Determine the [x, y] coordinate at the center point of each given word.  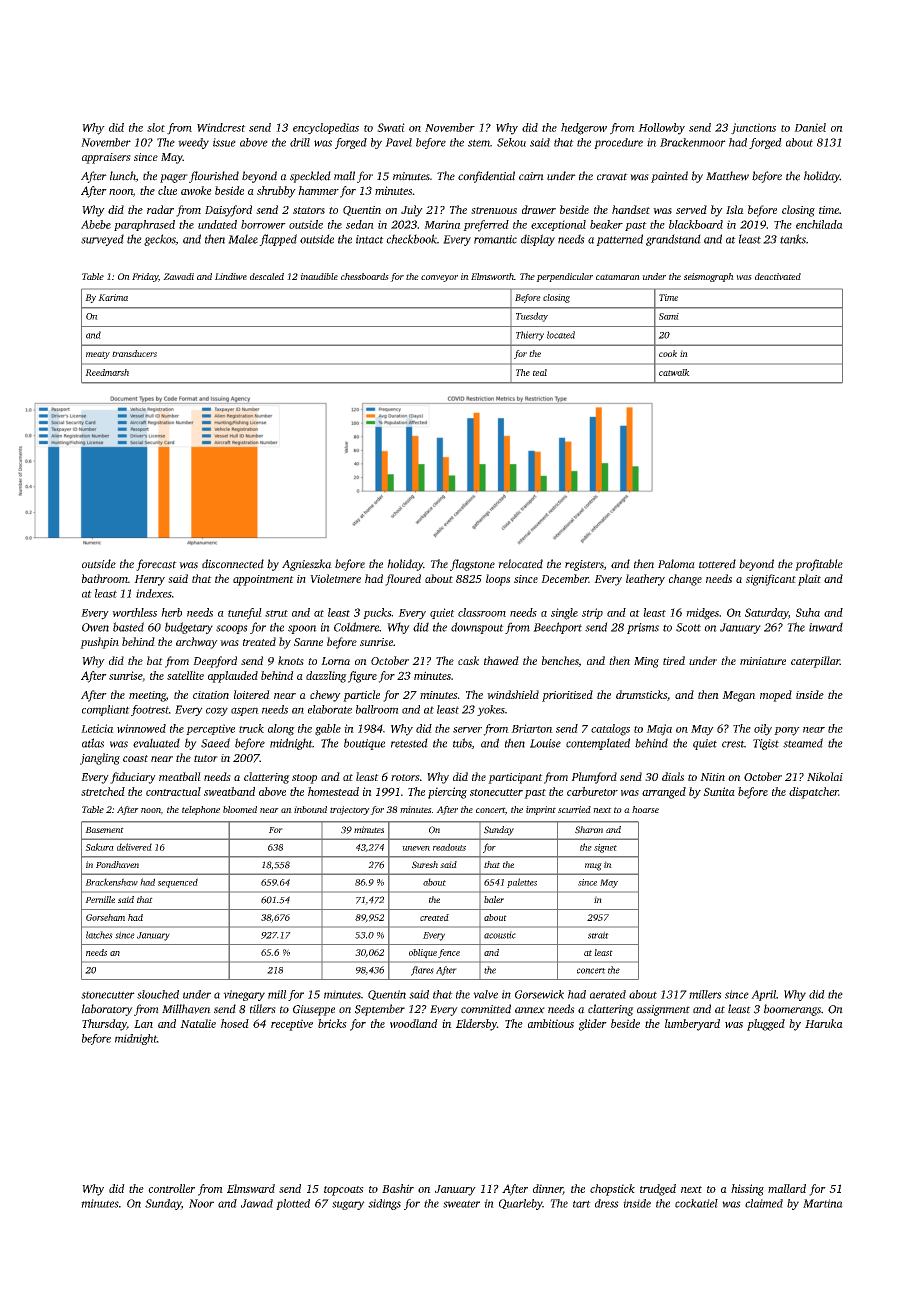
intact [370, 239]
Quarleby [521, 1204]
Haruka [824, 1023]
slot [156, 127]
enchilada [819, 224]
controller [171, 1188]
